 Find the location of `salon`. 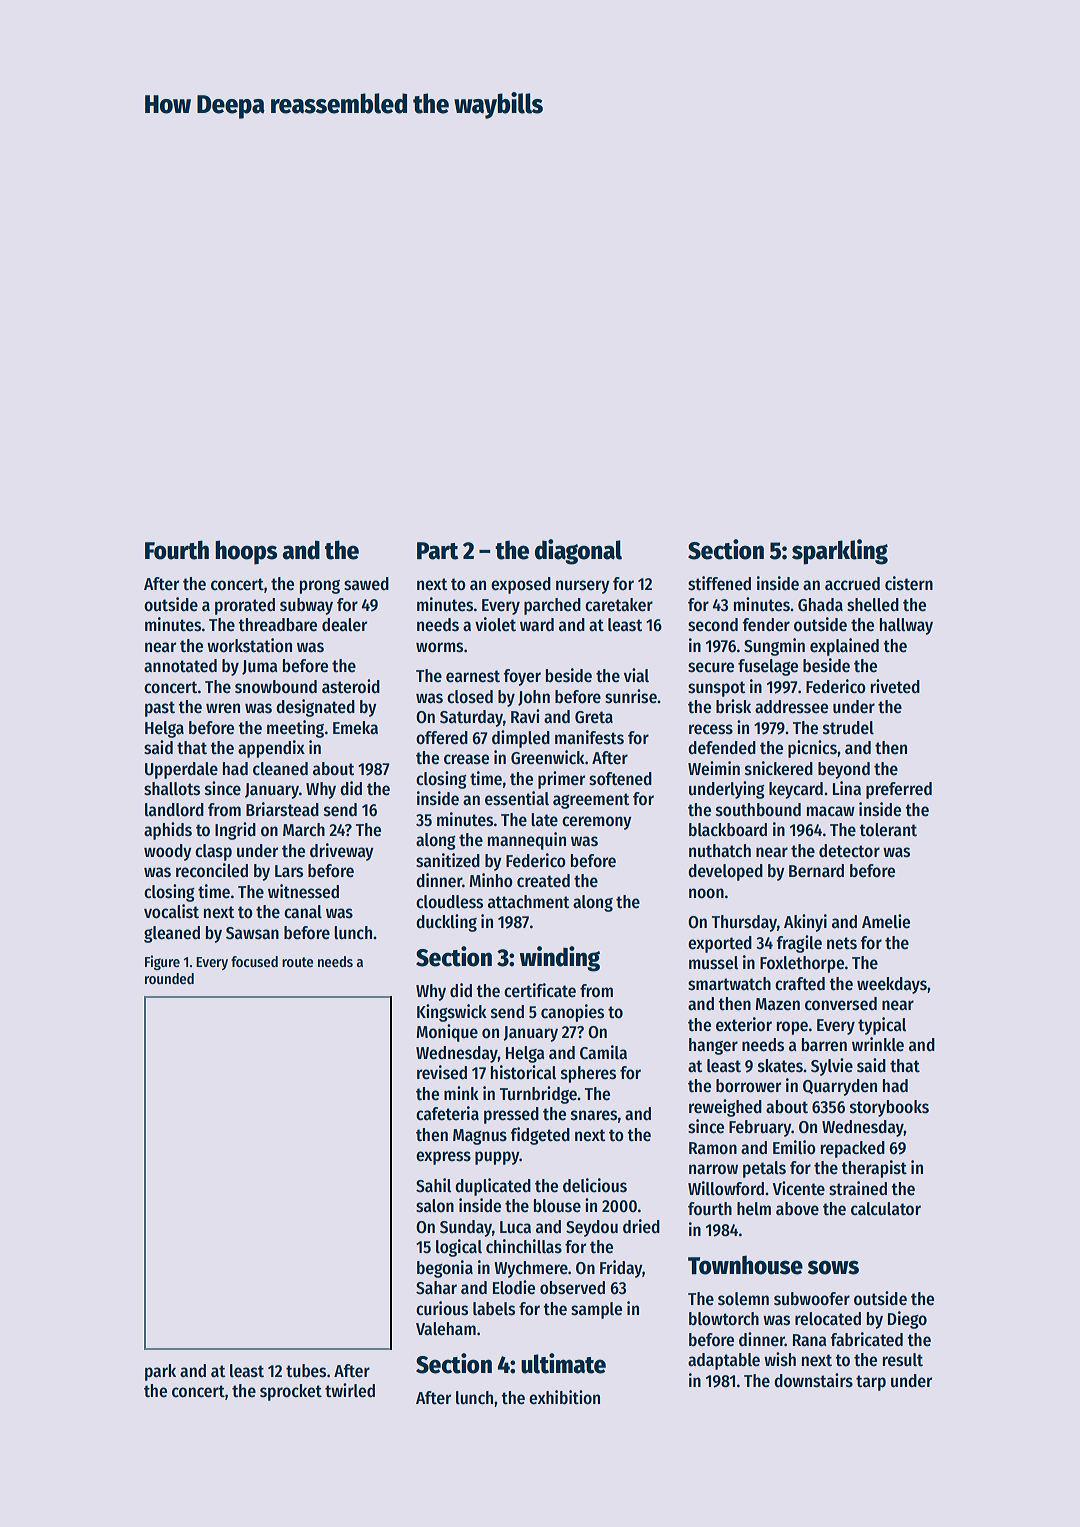

salon is located at coordinates (435, 1206).
